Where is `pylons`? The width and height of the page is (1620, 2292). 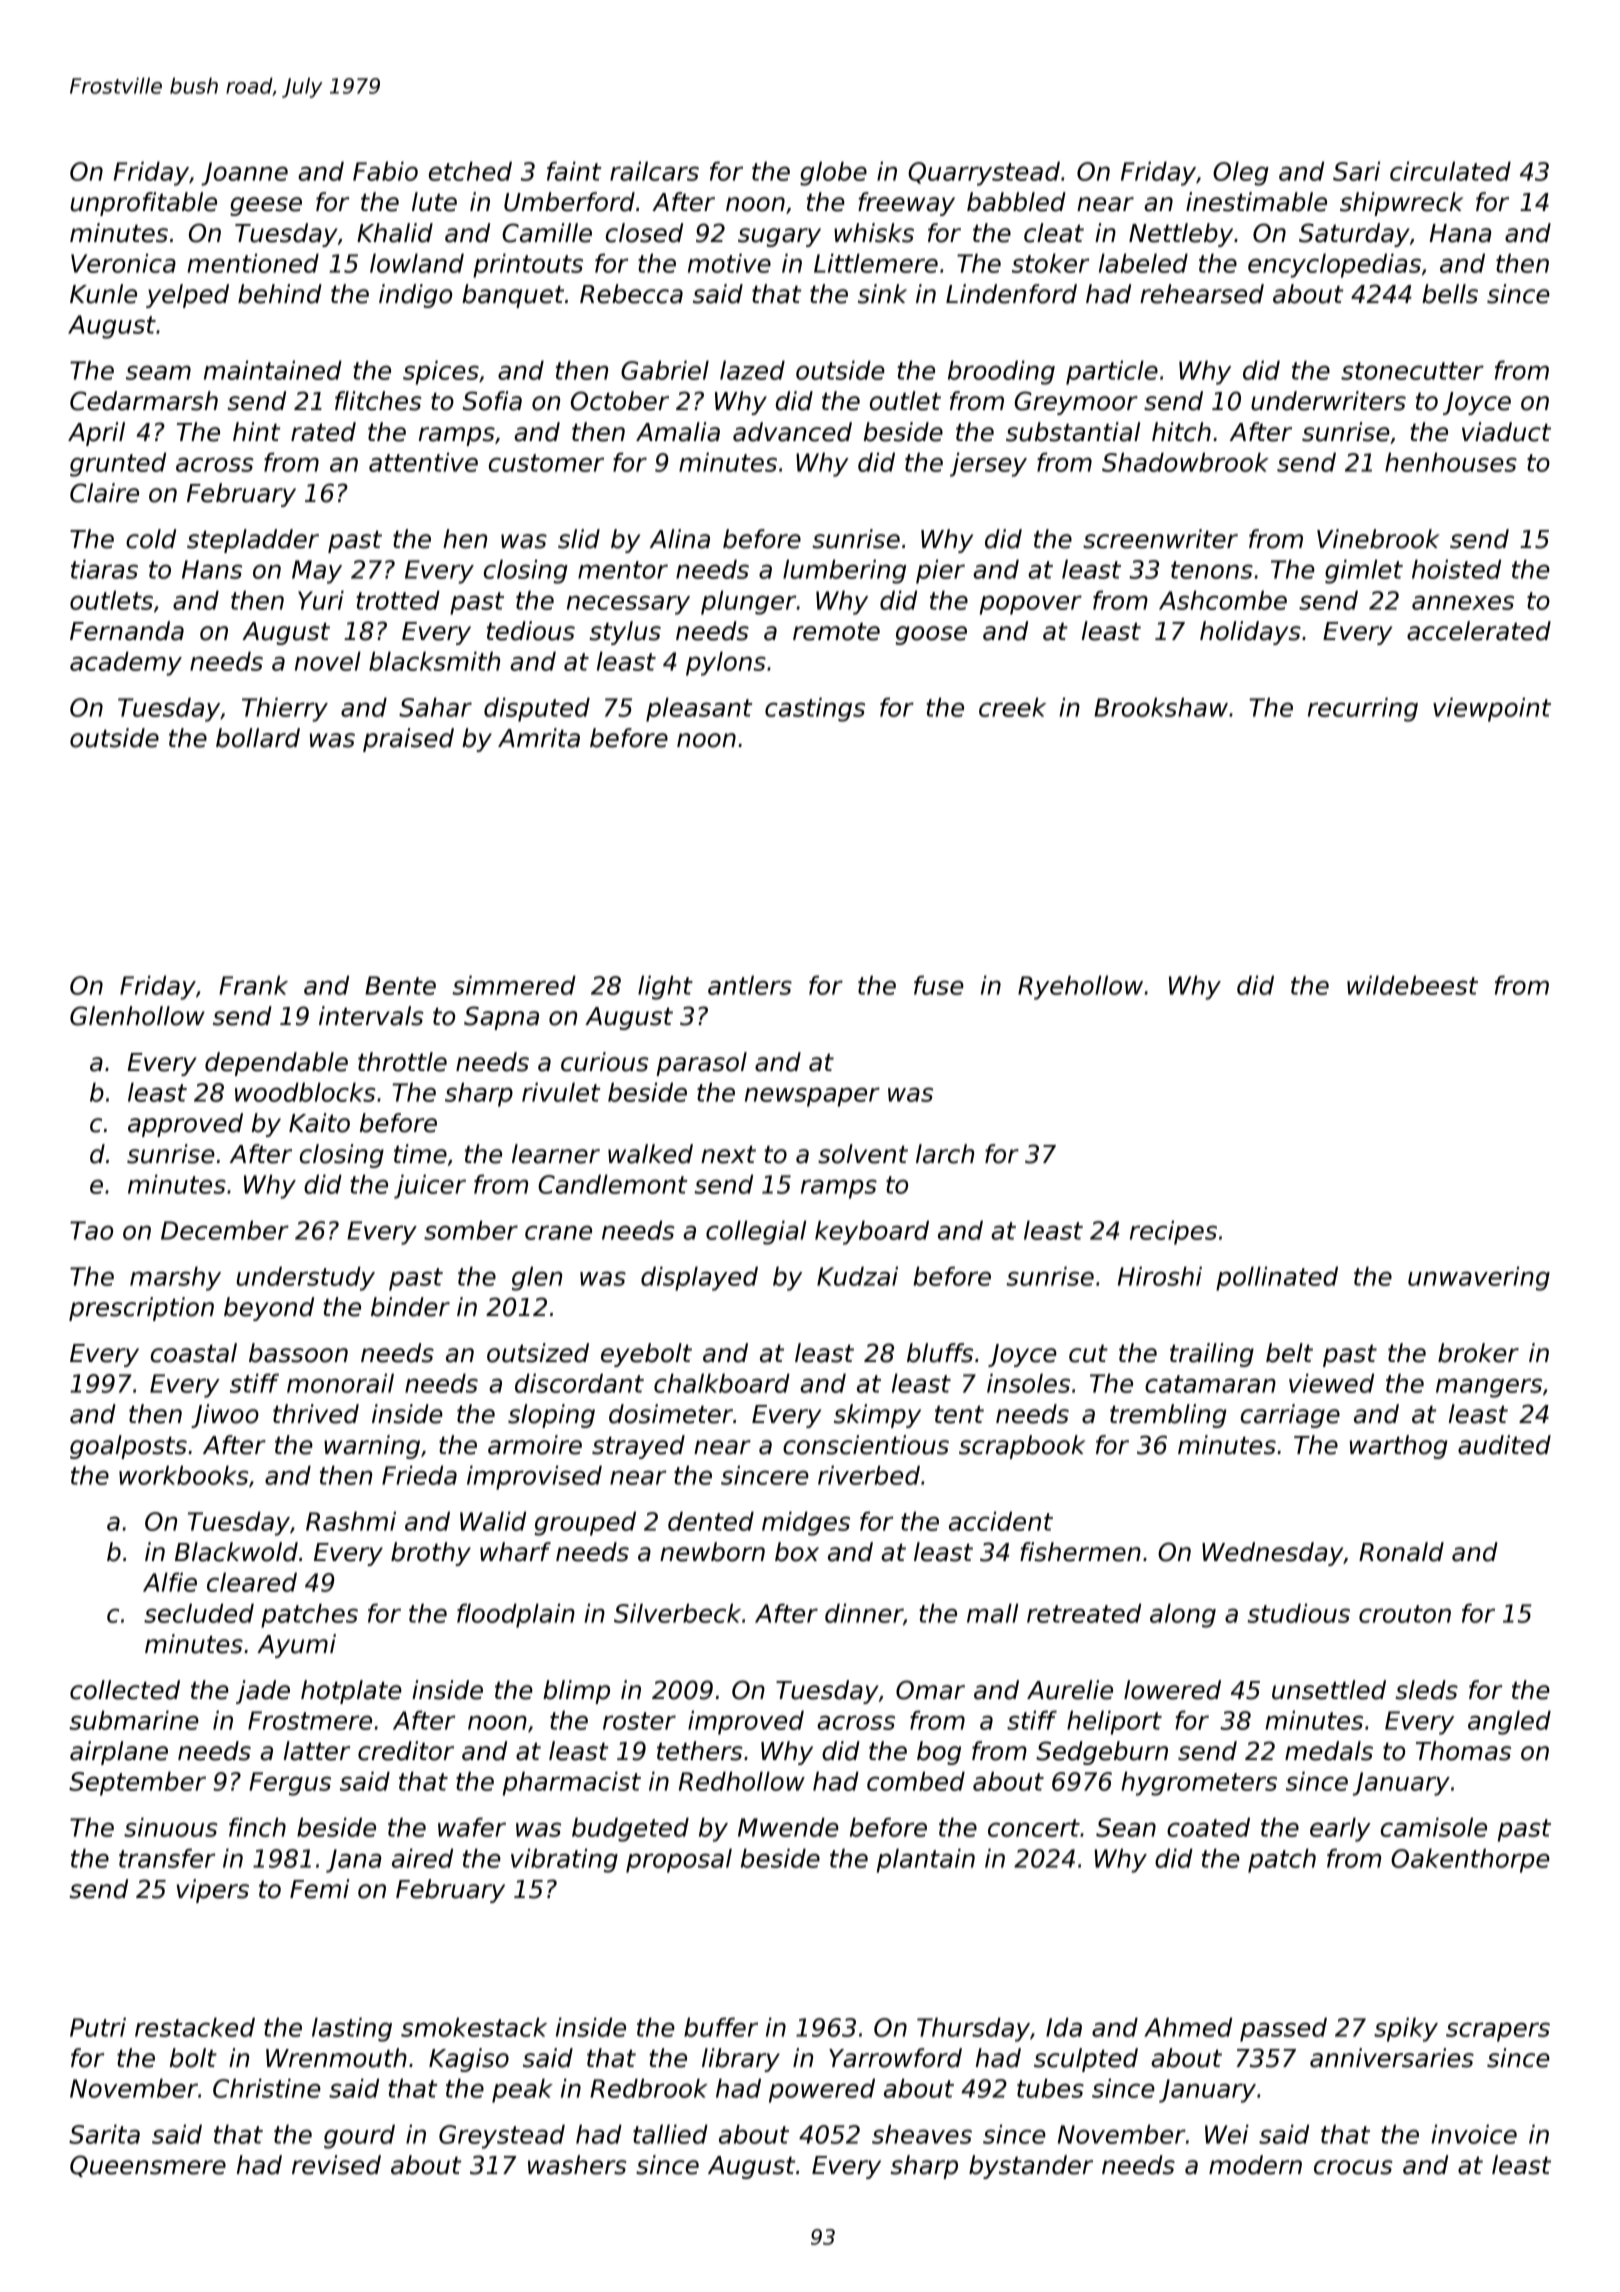
pylons is located at coordinates (726, 663).
